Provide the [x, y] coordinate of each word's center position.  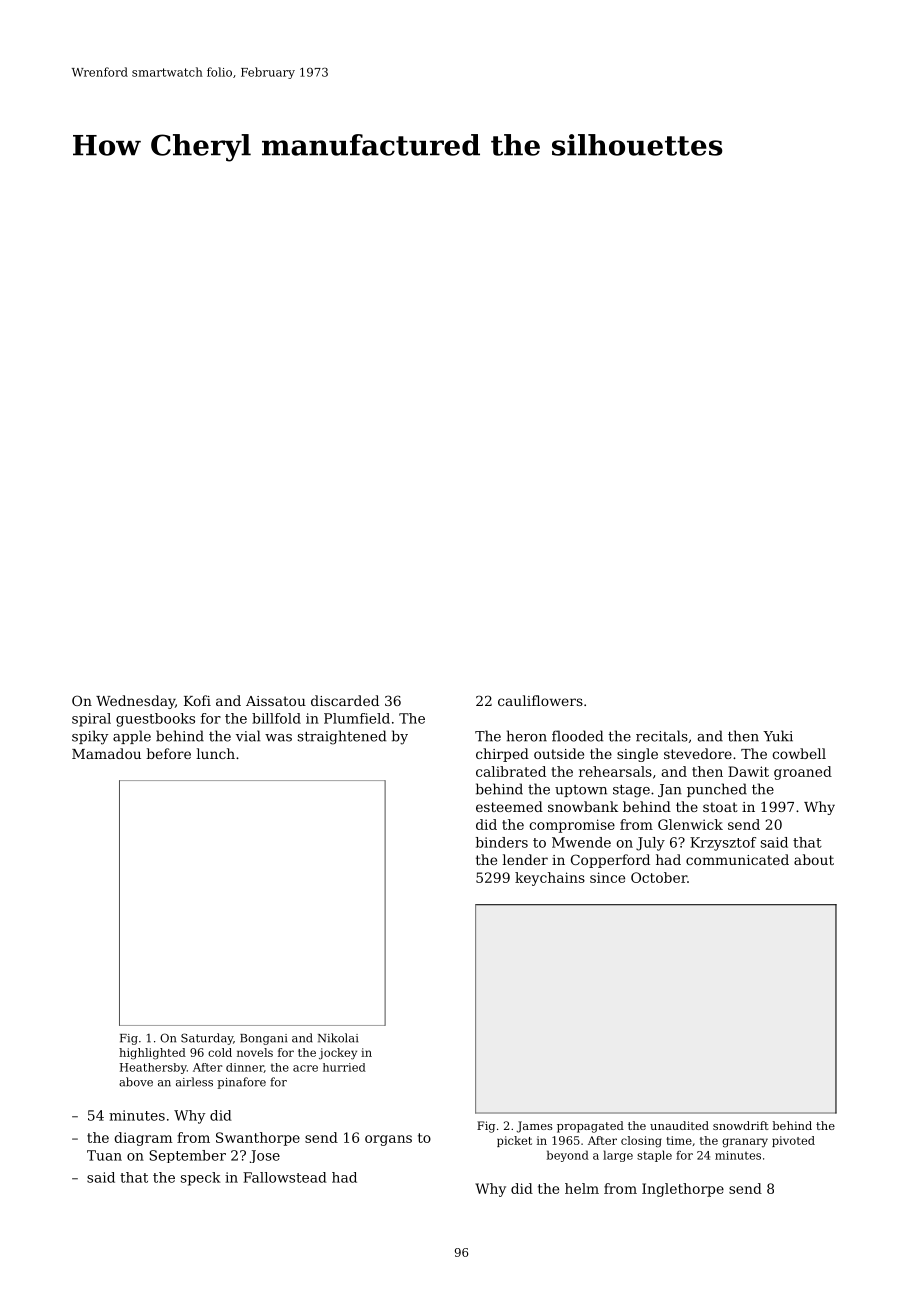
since [607, 877]
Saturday [207, 1039]
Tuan [104, 1155]
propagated [590, 1127]
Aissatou [276, 701]
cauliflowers [540, 700]
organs [388, 1140]
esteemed [509, 806]
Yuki [778, 736]
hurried [344, 1067]
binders [502, 842]
